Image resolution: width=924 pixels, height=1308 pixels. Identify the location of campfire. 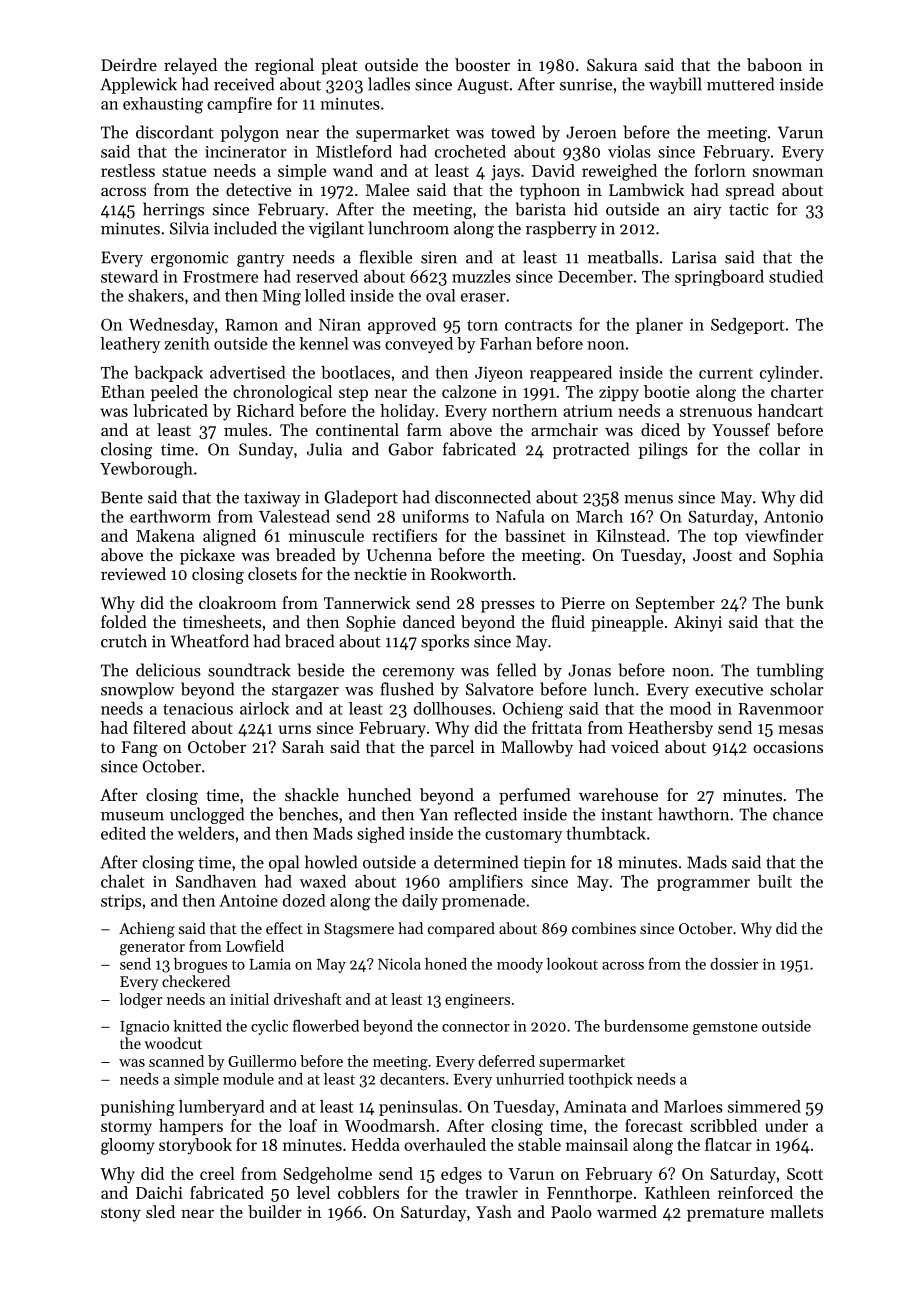
(239, 105).
